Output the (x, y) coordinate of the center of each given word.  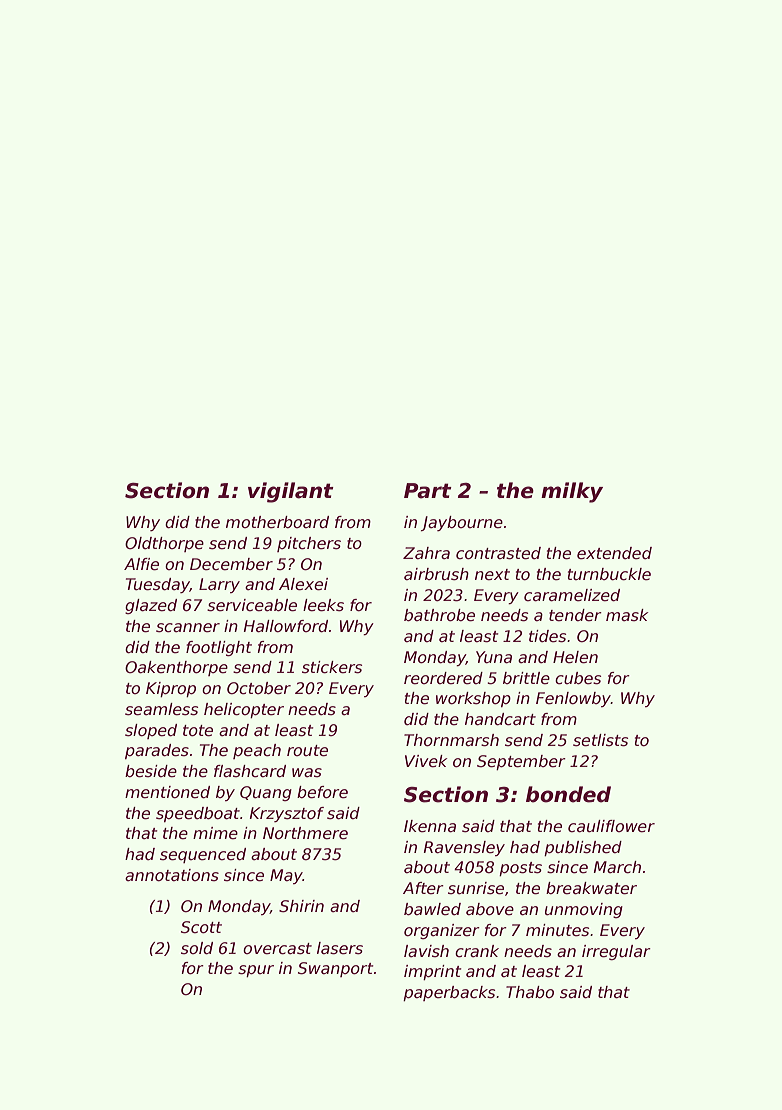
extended (614, 553)
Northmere (305, 833)
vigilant (291, 492)
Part (428, 491)
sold (197, 948)
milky (572, 492)
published (583, 848)
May (286, 876)
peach (257, 751)
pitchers (309, 544)
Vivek (426, 761)
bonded (568, 794)
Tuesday (158, 585)
